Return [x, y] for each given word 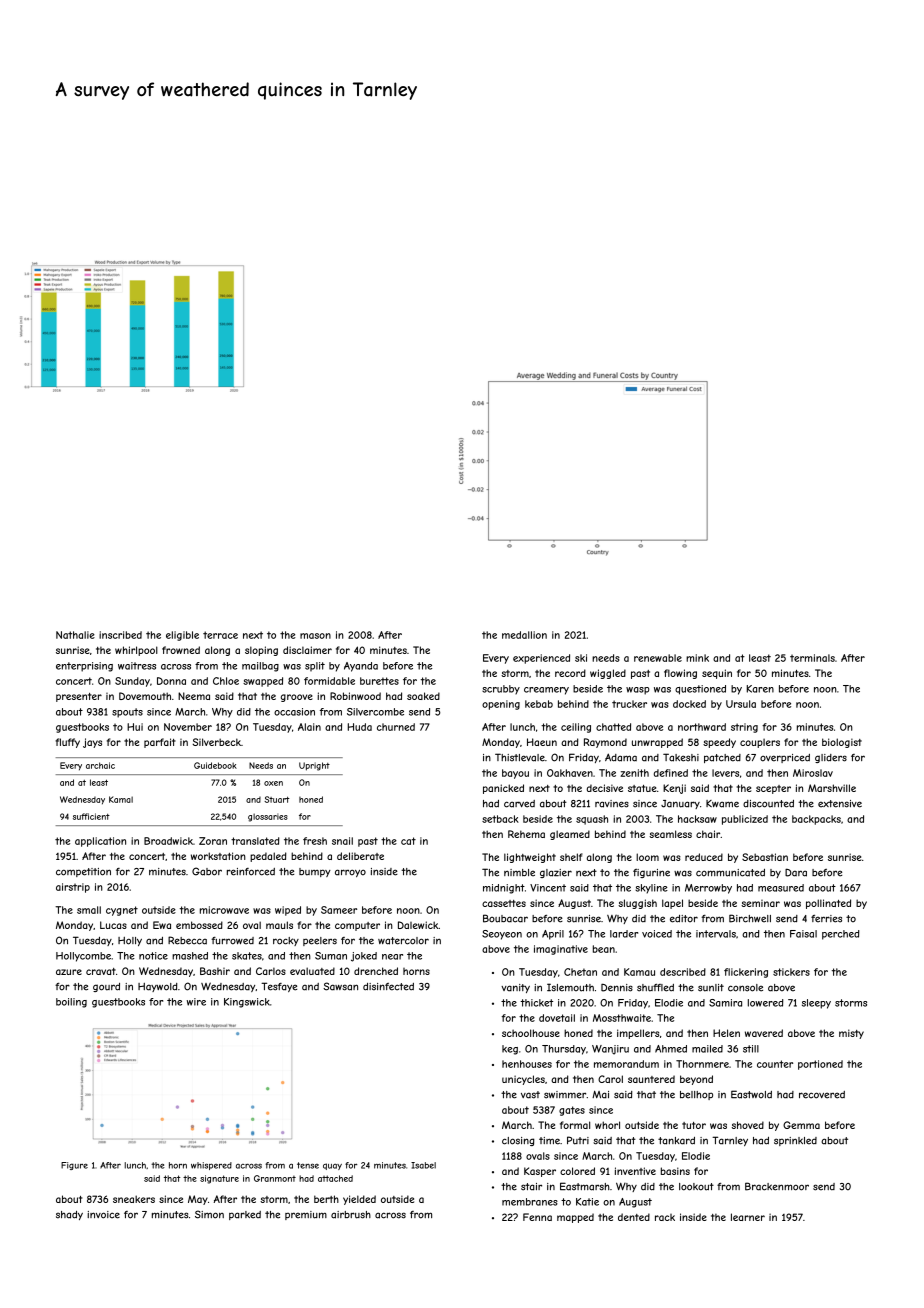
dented [634, 1217]
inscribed [120, 635]
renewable [658, 658]
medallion [524, 635]
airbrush [351, 1215]
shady [69, 1215]
